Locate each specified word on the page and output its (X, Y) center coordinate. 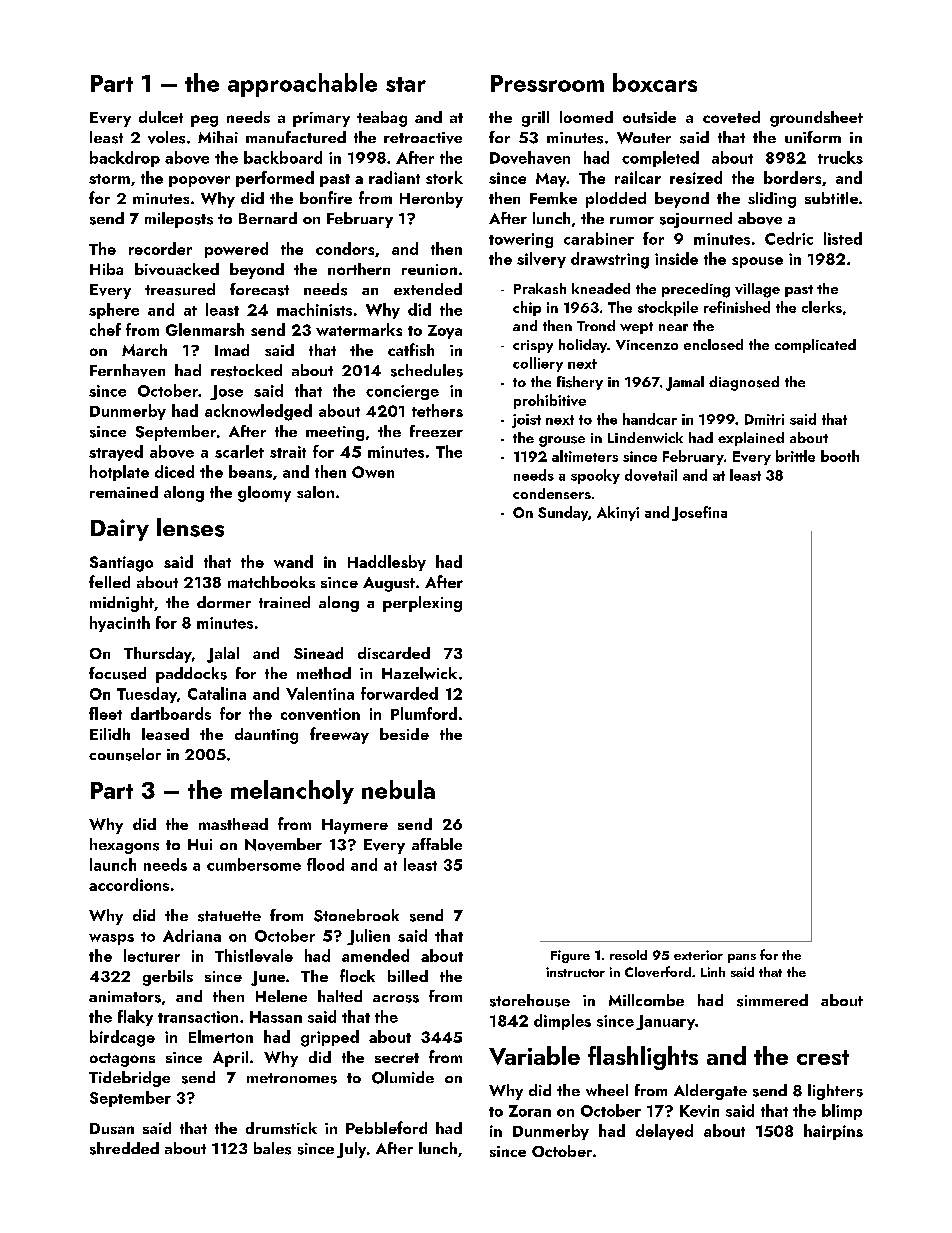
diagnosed (744, 383)
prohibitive (550, 401)
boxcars (655, 82)
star (406, 84)
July (351, 1150)
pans (742, 958)
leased (165, 734)
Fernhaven (127, 370)
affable (437, 844)
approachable (302, 85)
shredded (124, 1148)
